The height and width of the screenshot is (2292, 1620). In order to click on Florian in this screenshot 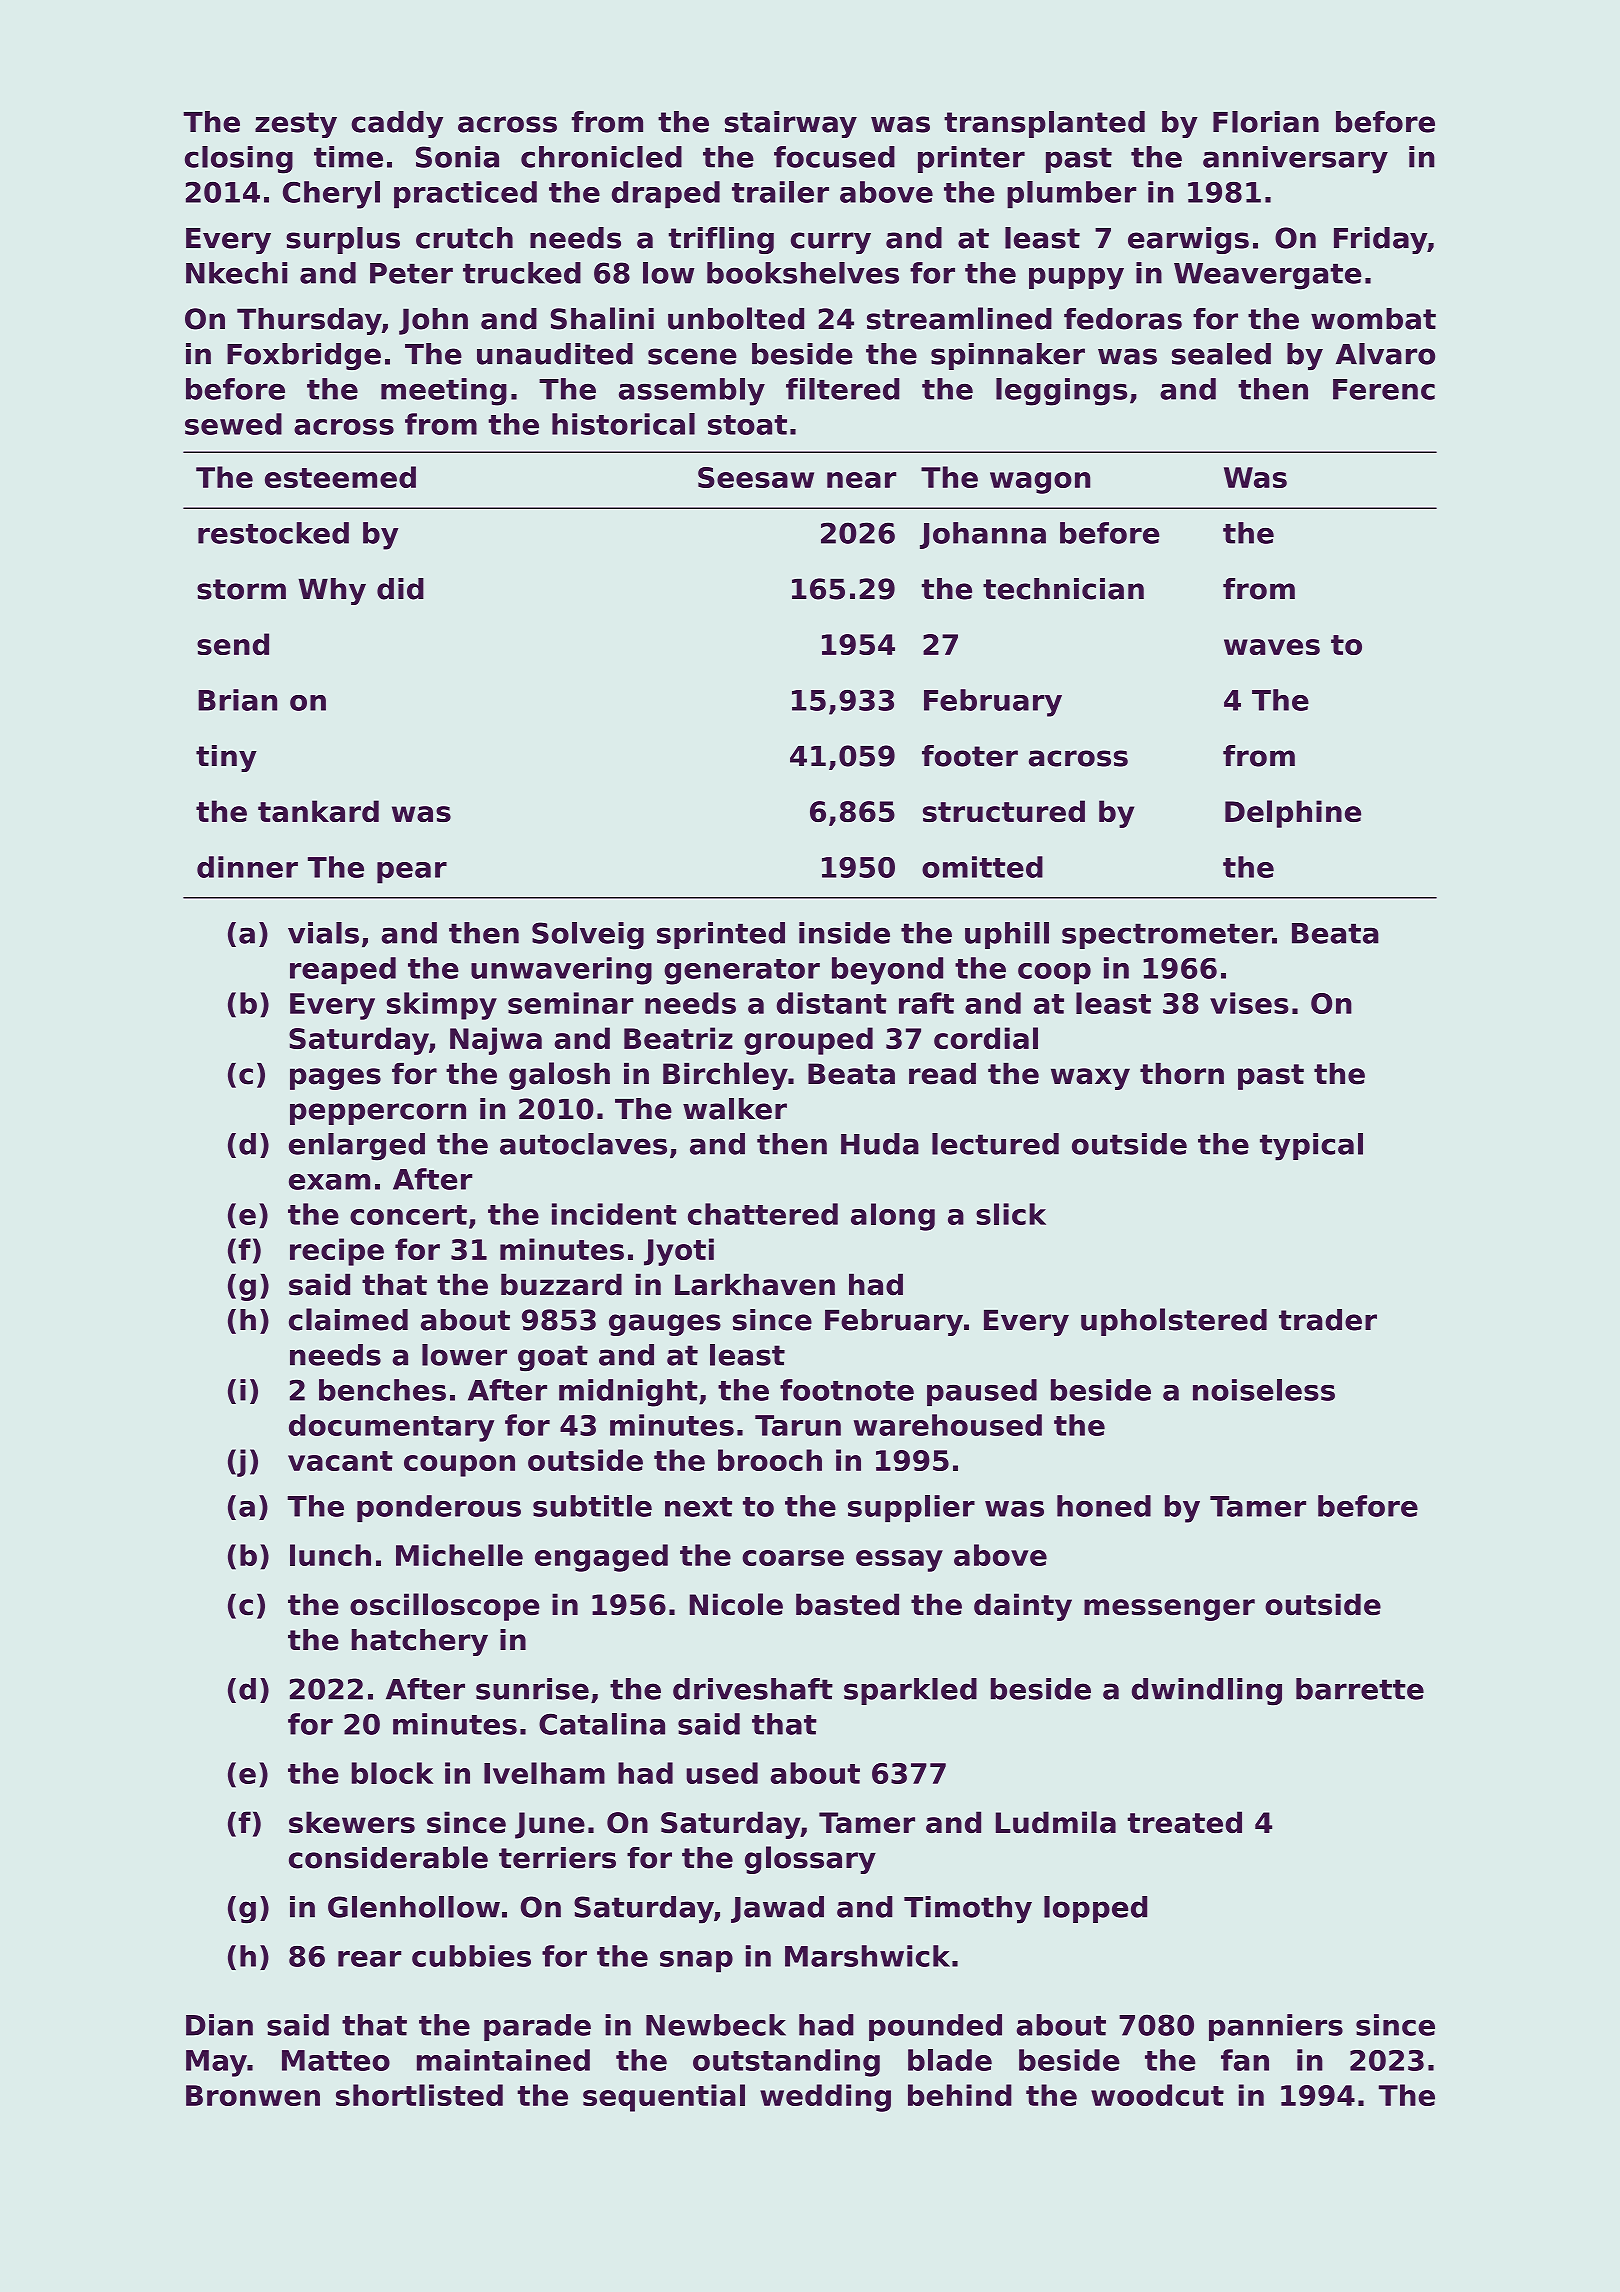, I will do `click(1266, 122)`.
